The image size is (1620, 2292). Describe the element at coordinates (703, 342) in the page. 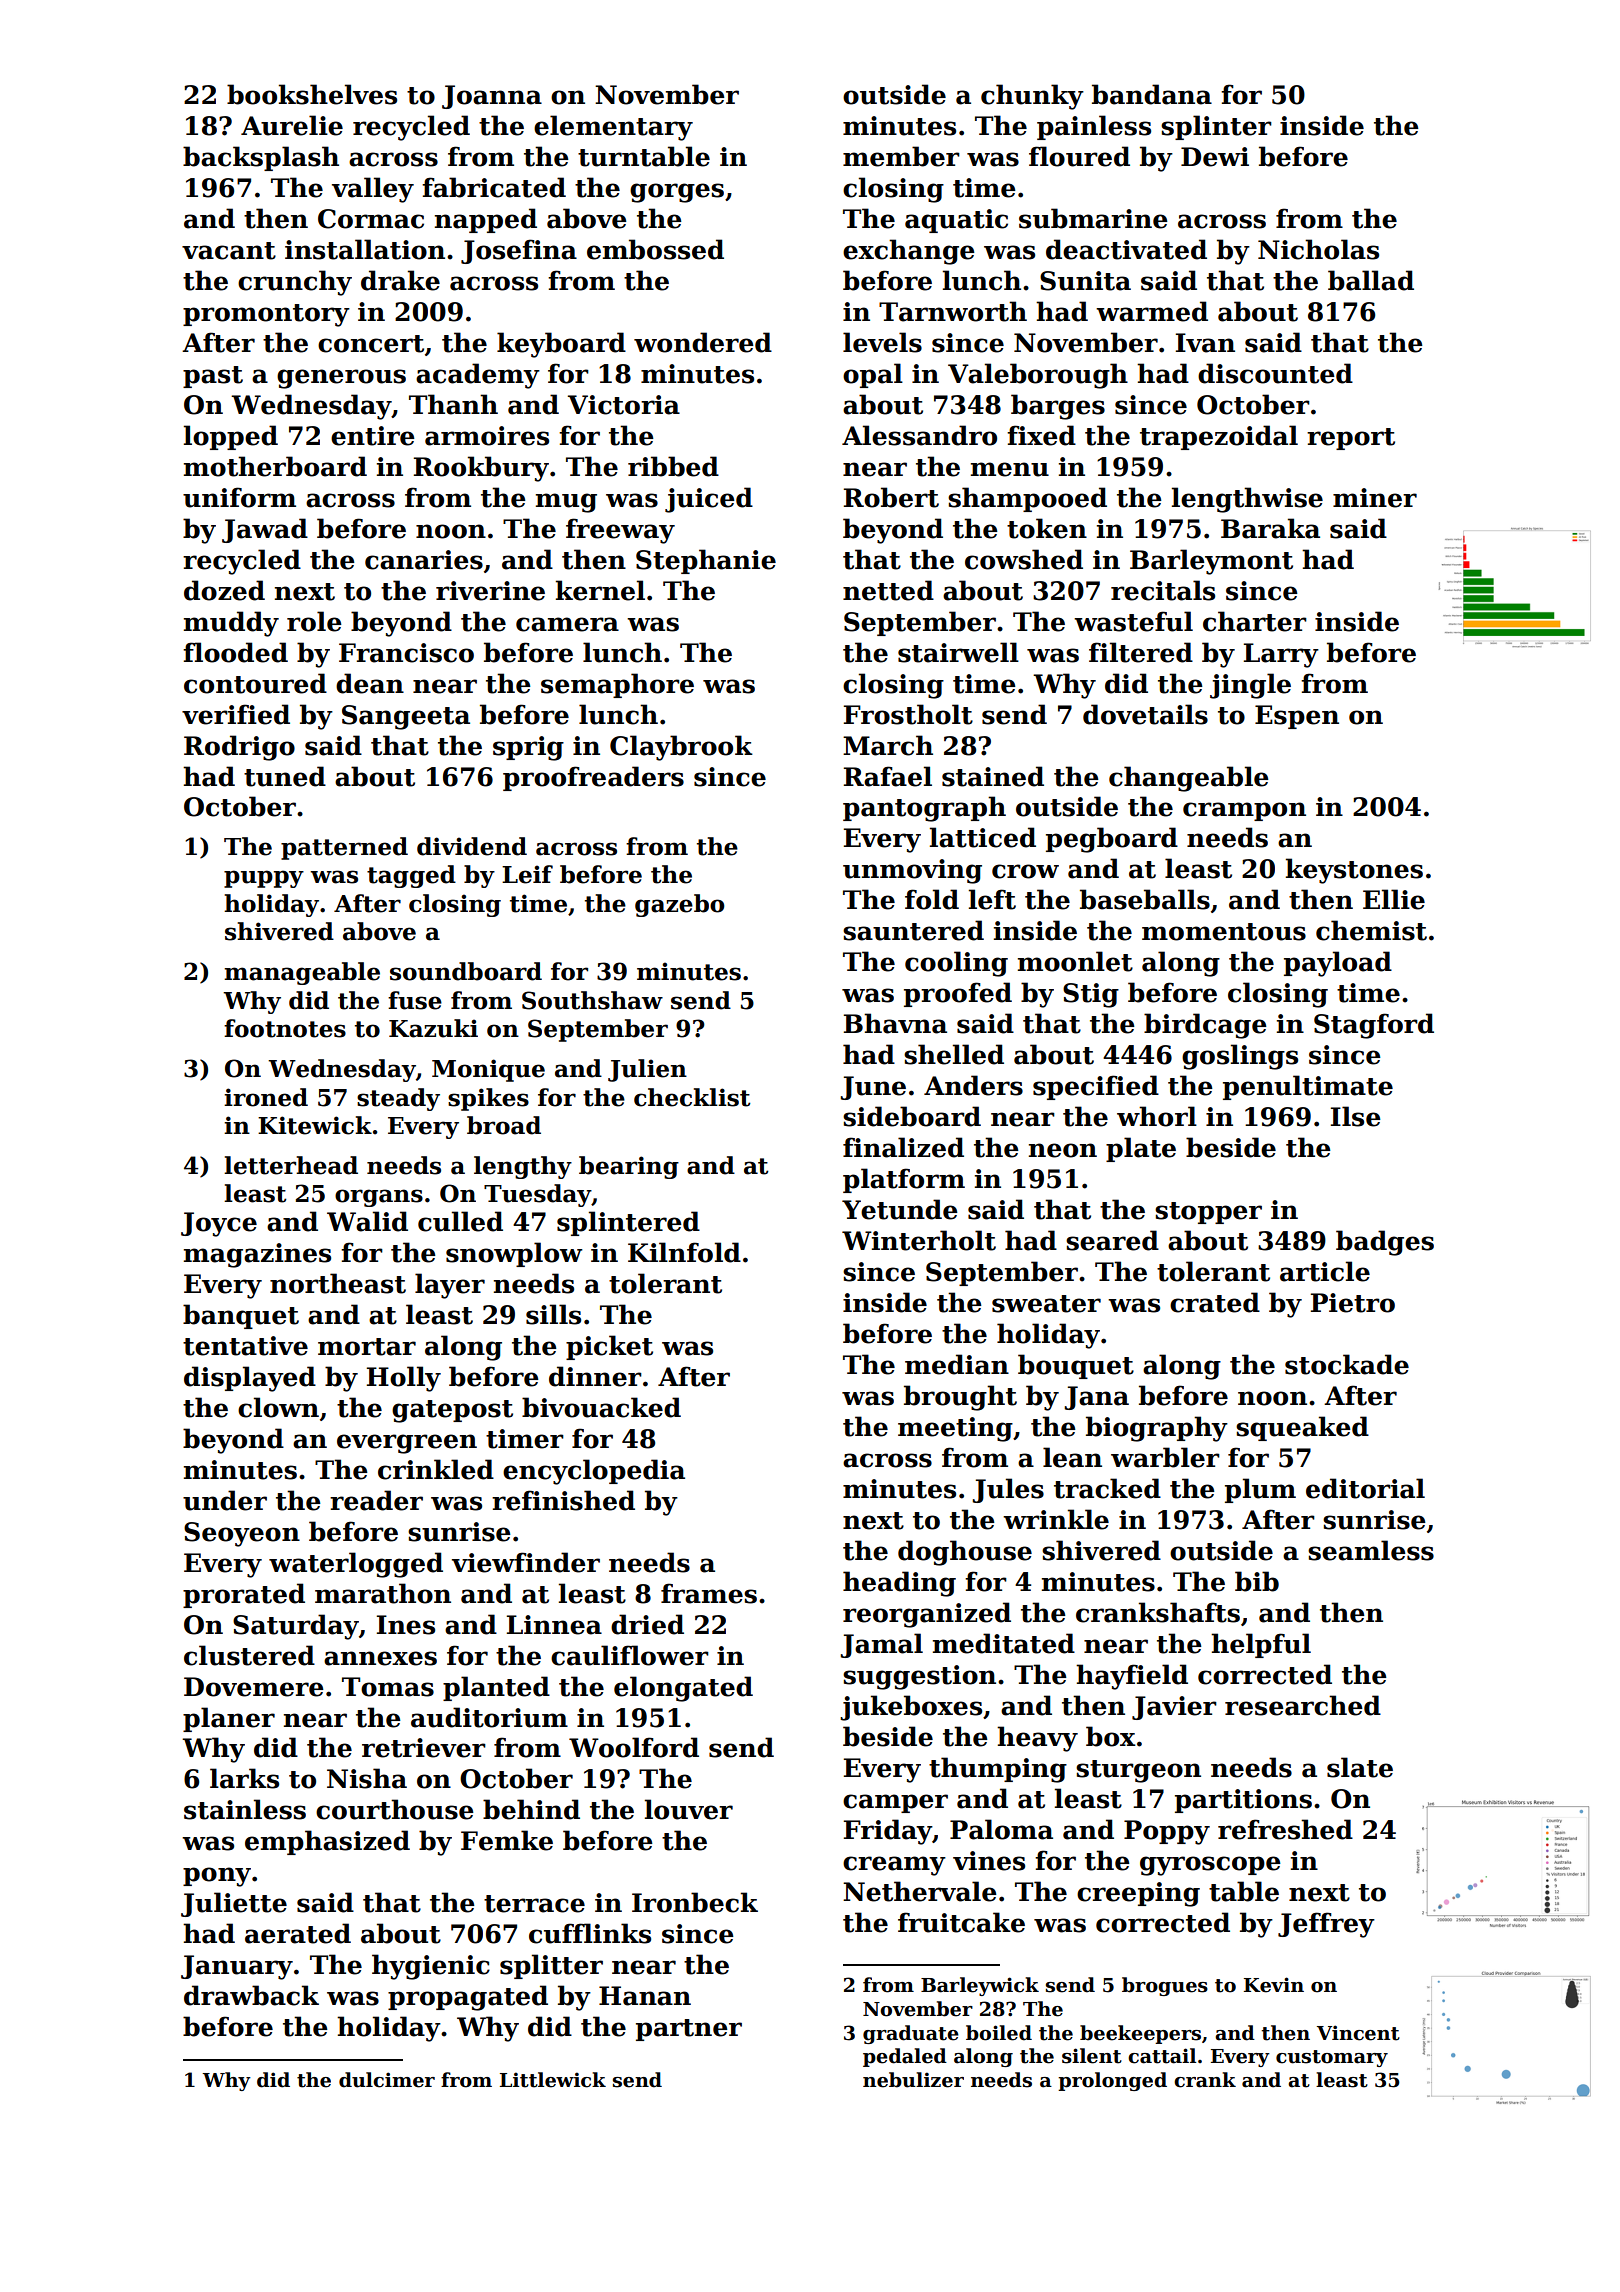

I see `wondered` at that location.
